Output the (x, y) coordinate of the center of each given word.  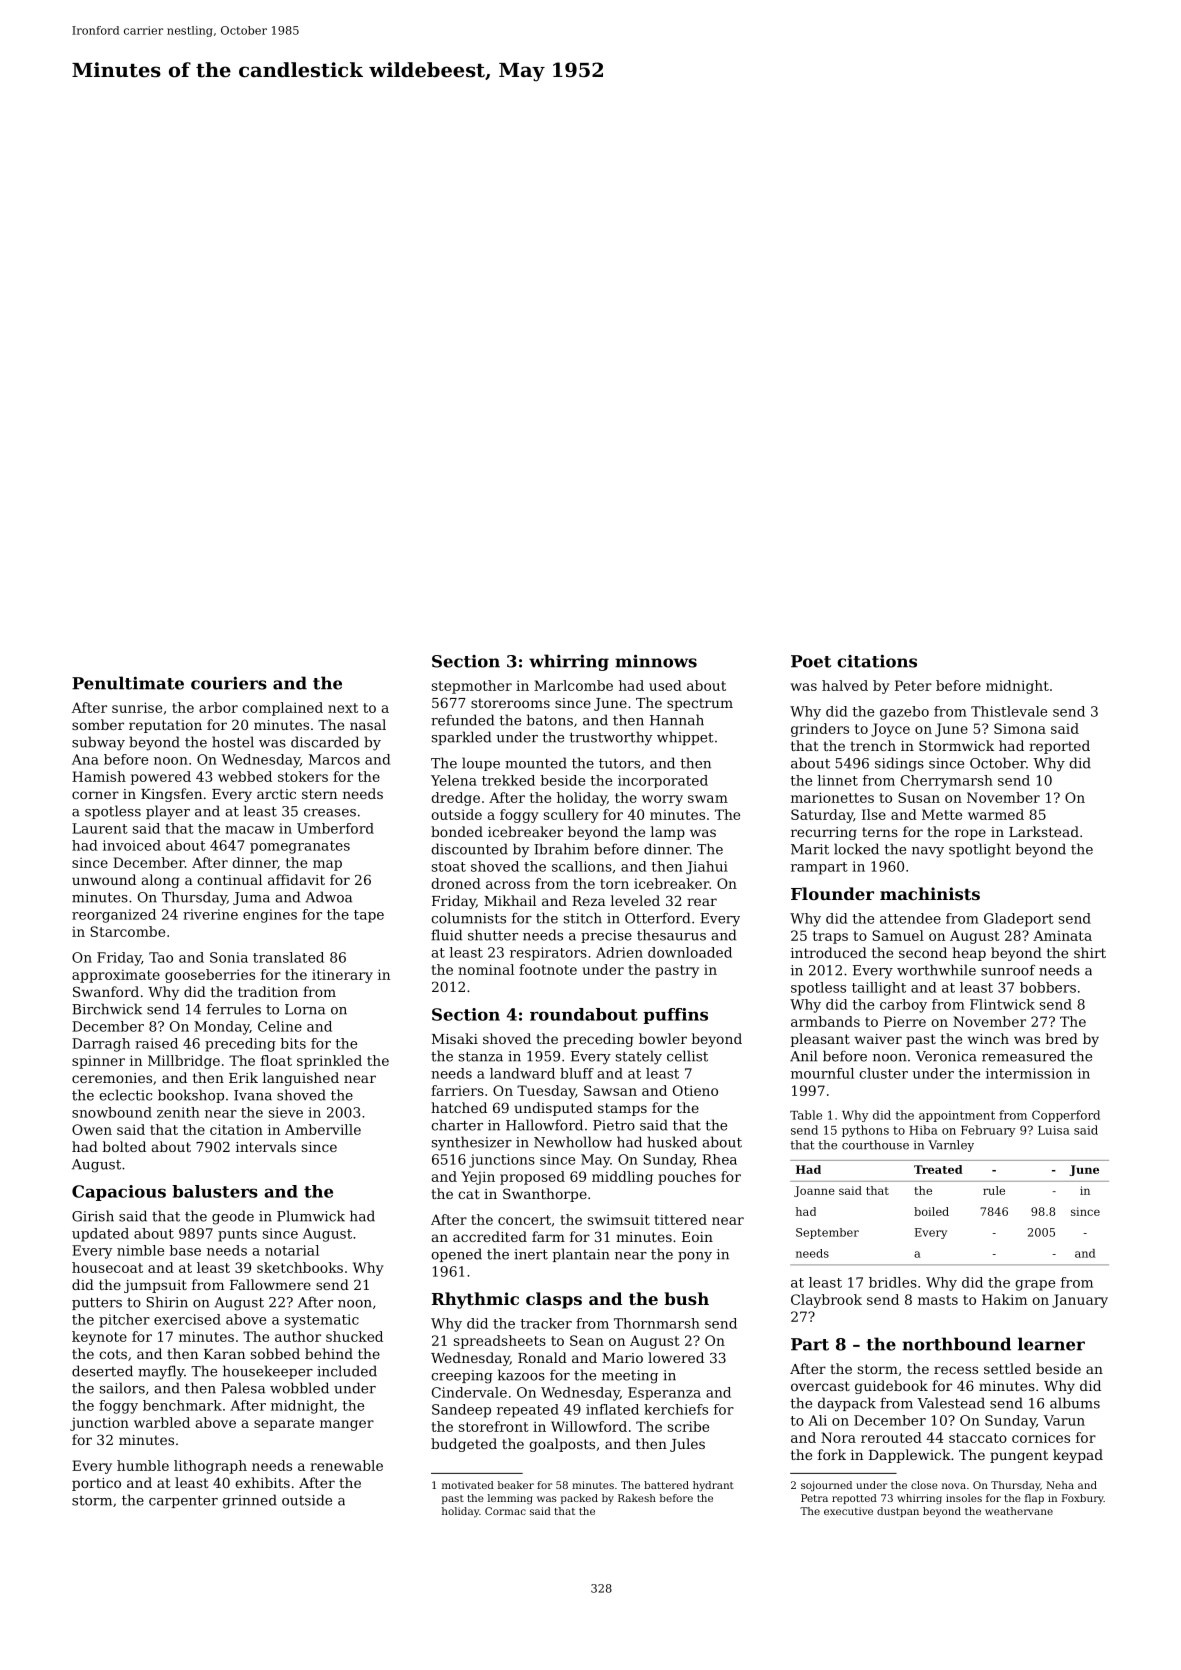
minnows (656, 661)
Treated (938, 1169)
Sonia (229, 957)
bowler (663, 1038)
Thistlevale (1009, 711)
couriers (229, 683)
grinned (249, 1501)
